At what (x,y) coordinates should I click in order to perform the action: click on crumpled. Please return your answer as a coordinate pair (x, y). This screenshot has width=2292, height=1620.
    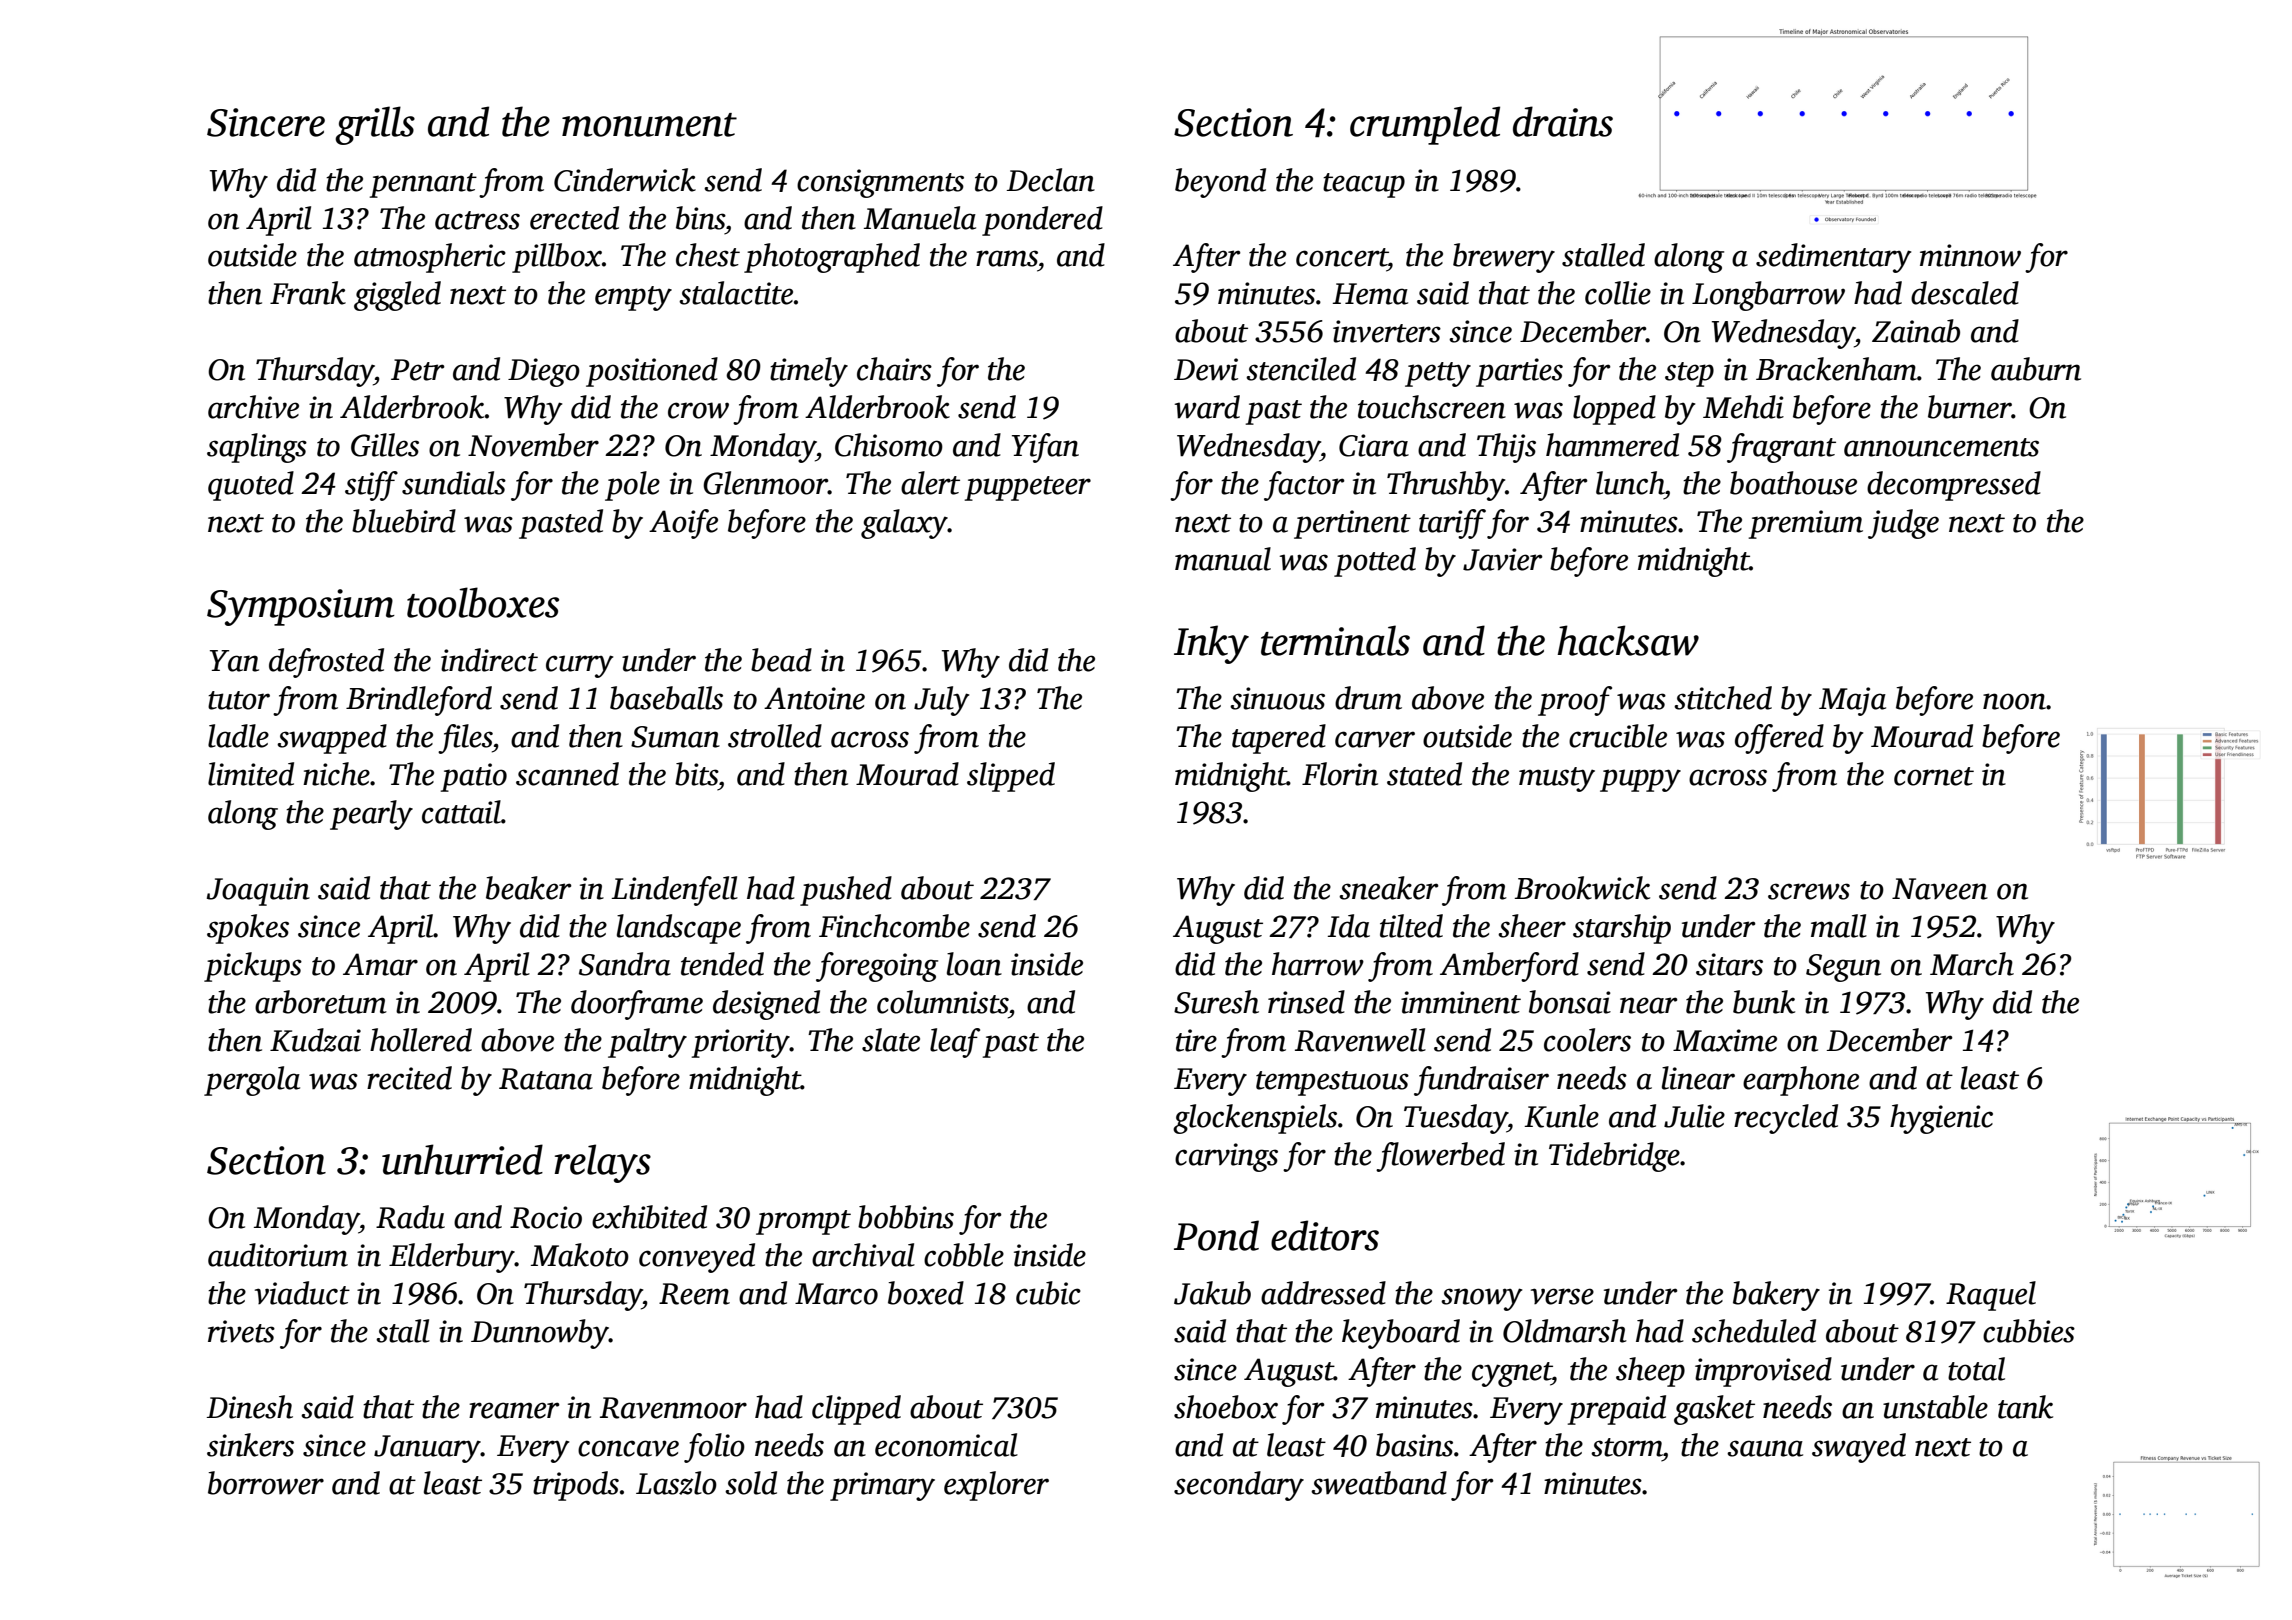
    Looking at the image, I should click on (1425, 125).
